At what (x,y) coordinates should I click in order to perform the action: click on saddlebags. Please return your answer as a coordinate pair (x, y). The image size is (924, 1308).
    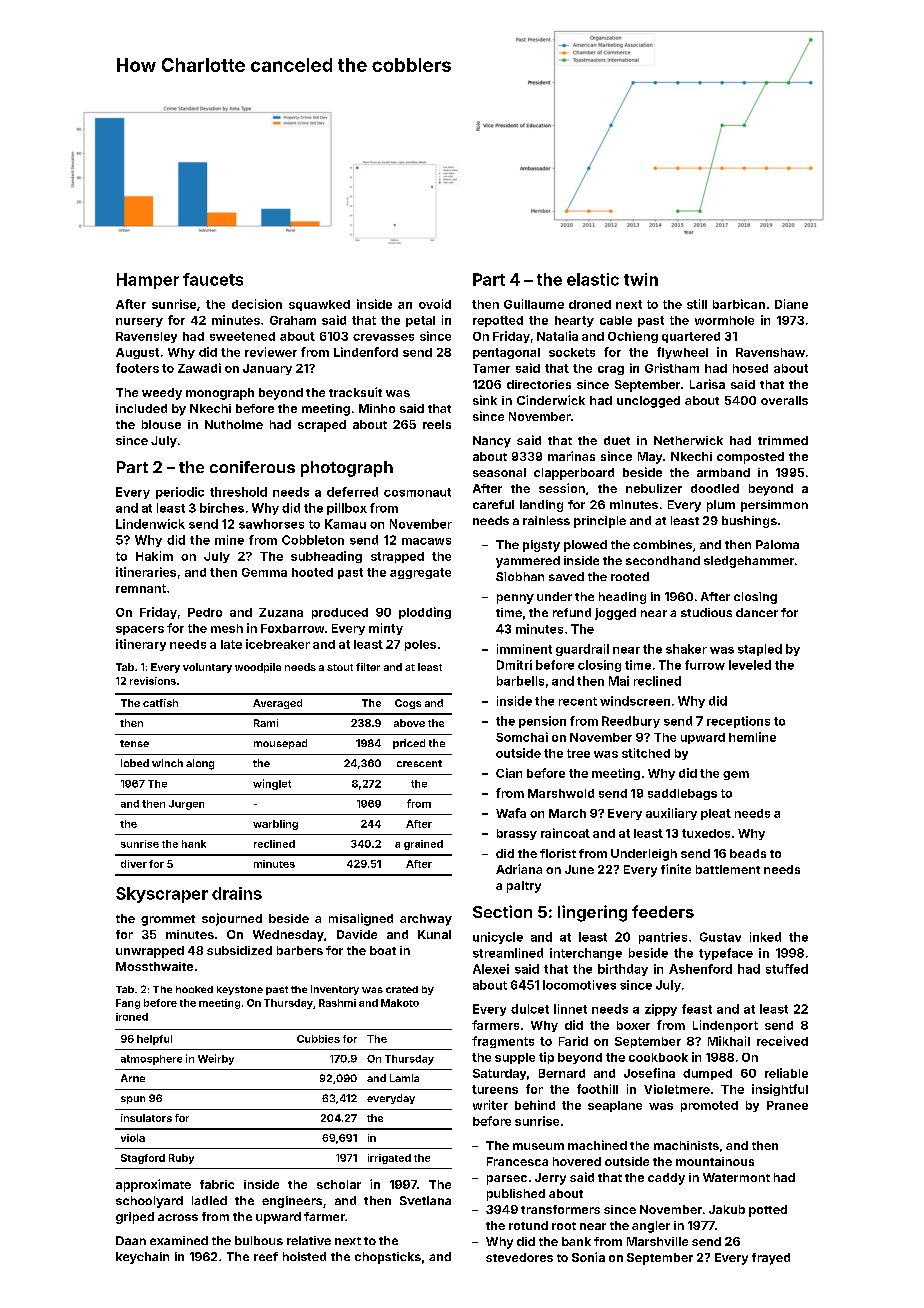
    Looking at the image, I should click on (682, 794).
